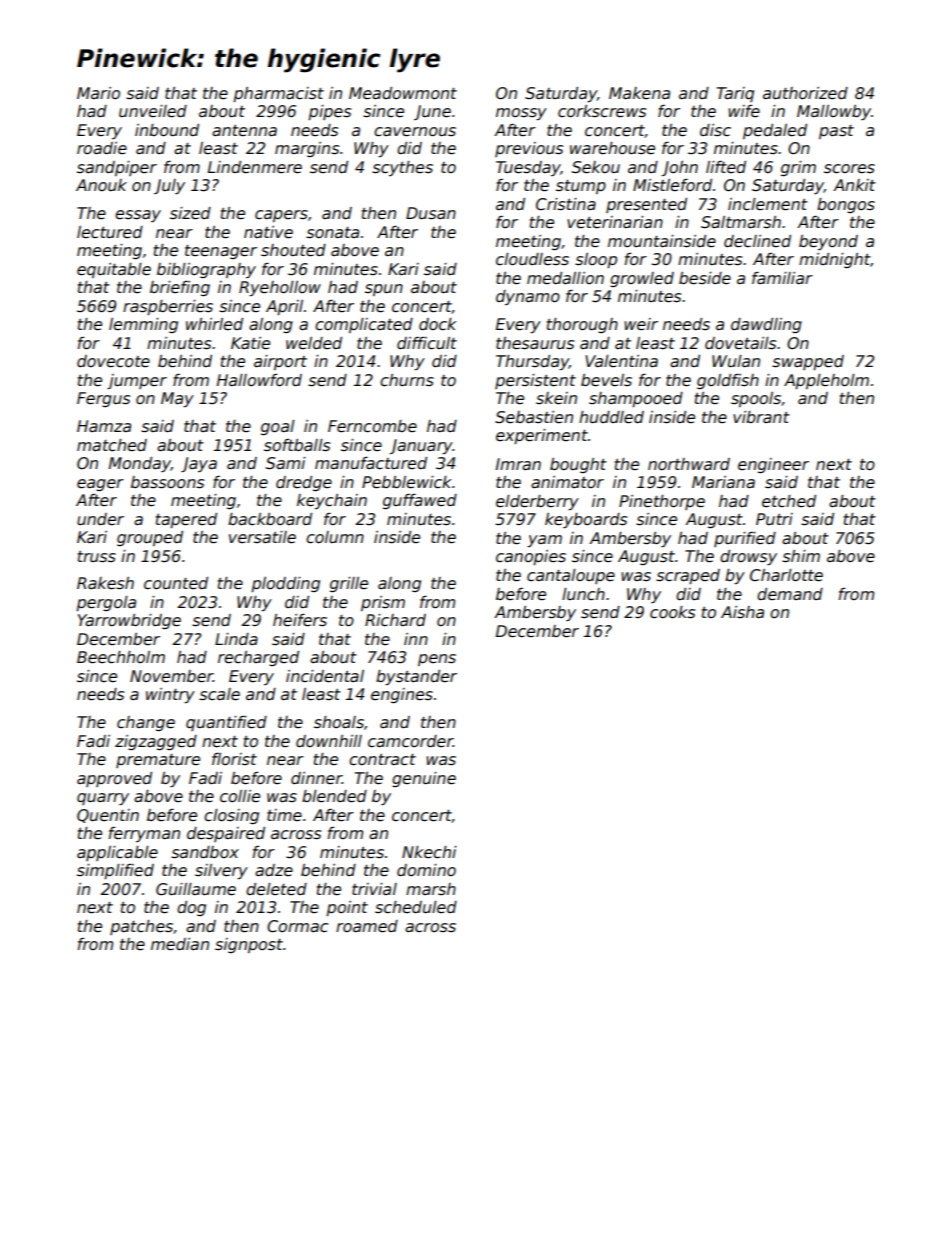 The height and width of the screenshot is (1233, 952). Describe the element at coordinates (801, 556) in the screenshot. I see `shim` at that location.
